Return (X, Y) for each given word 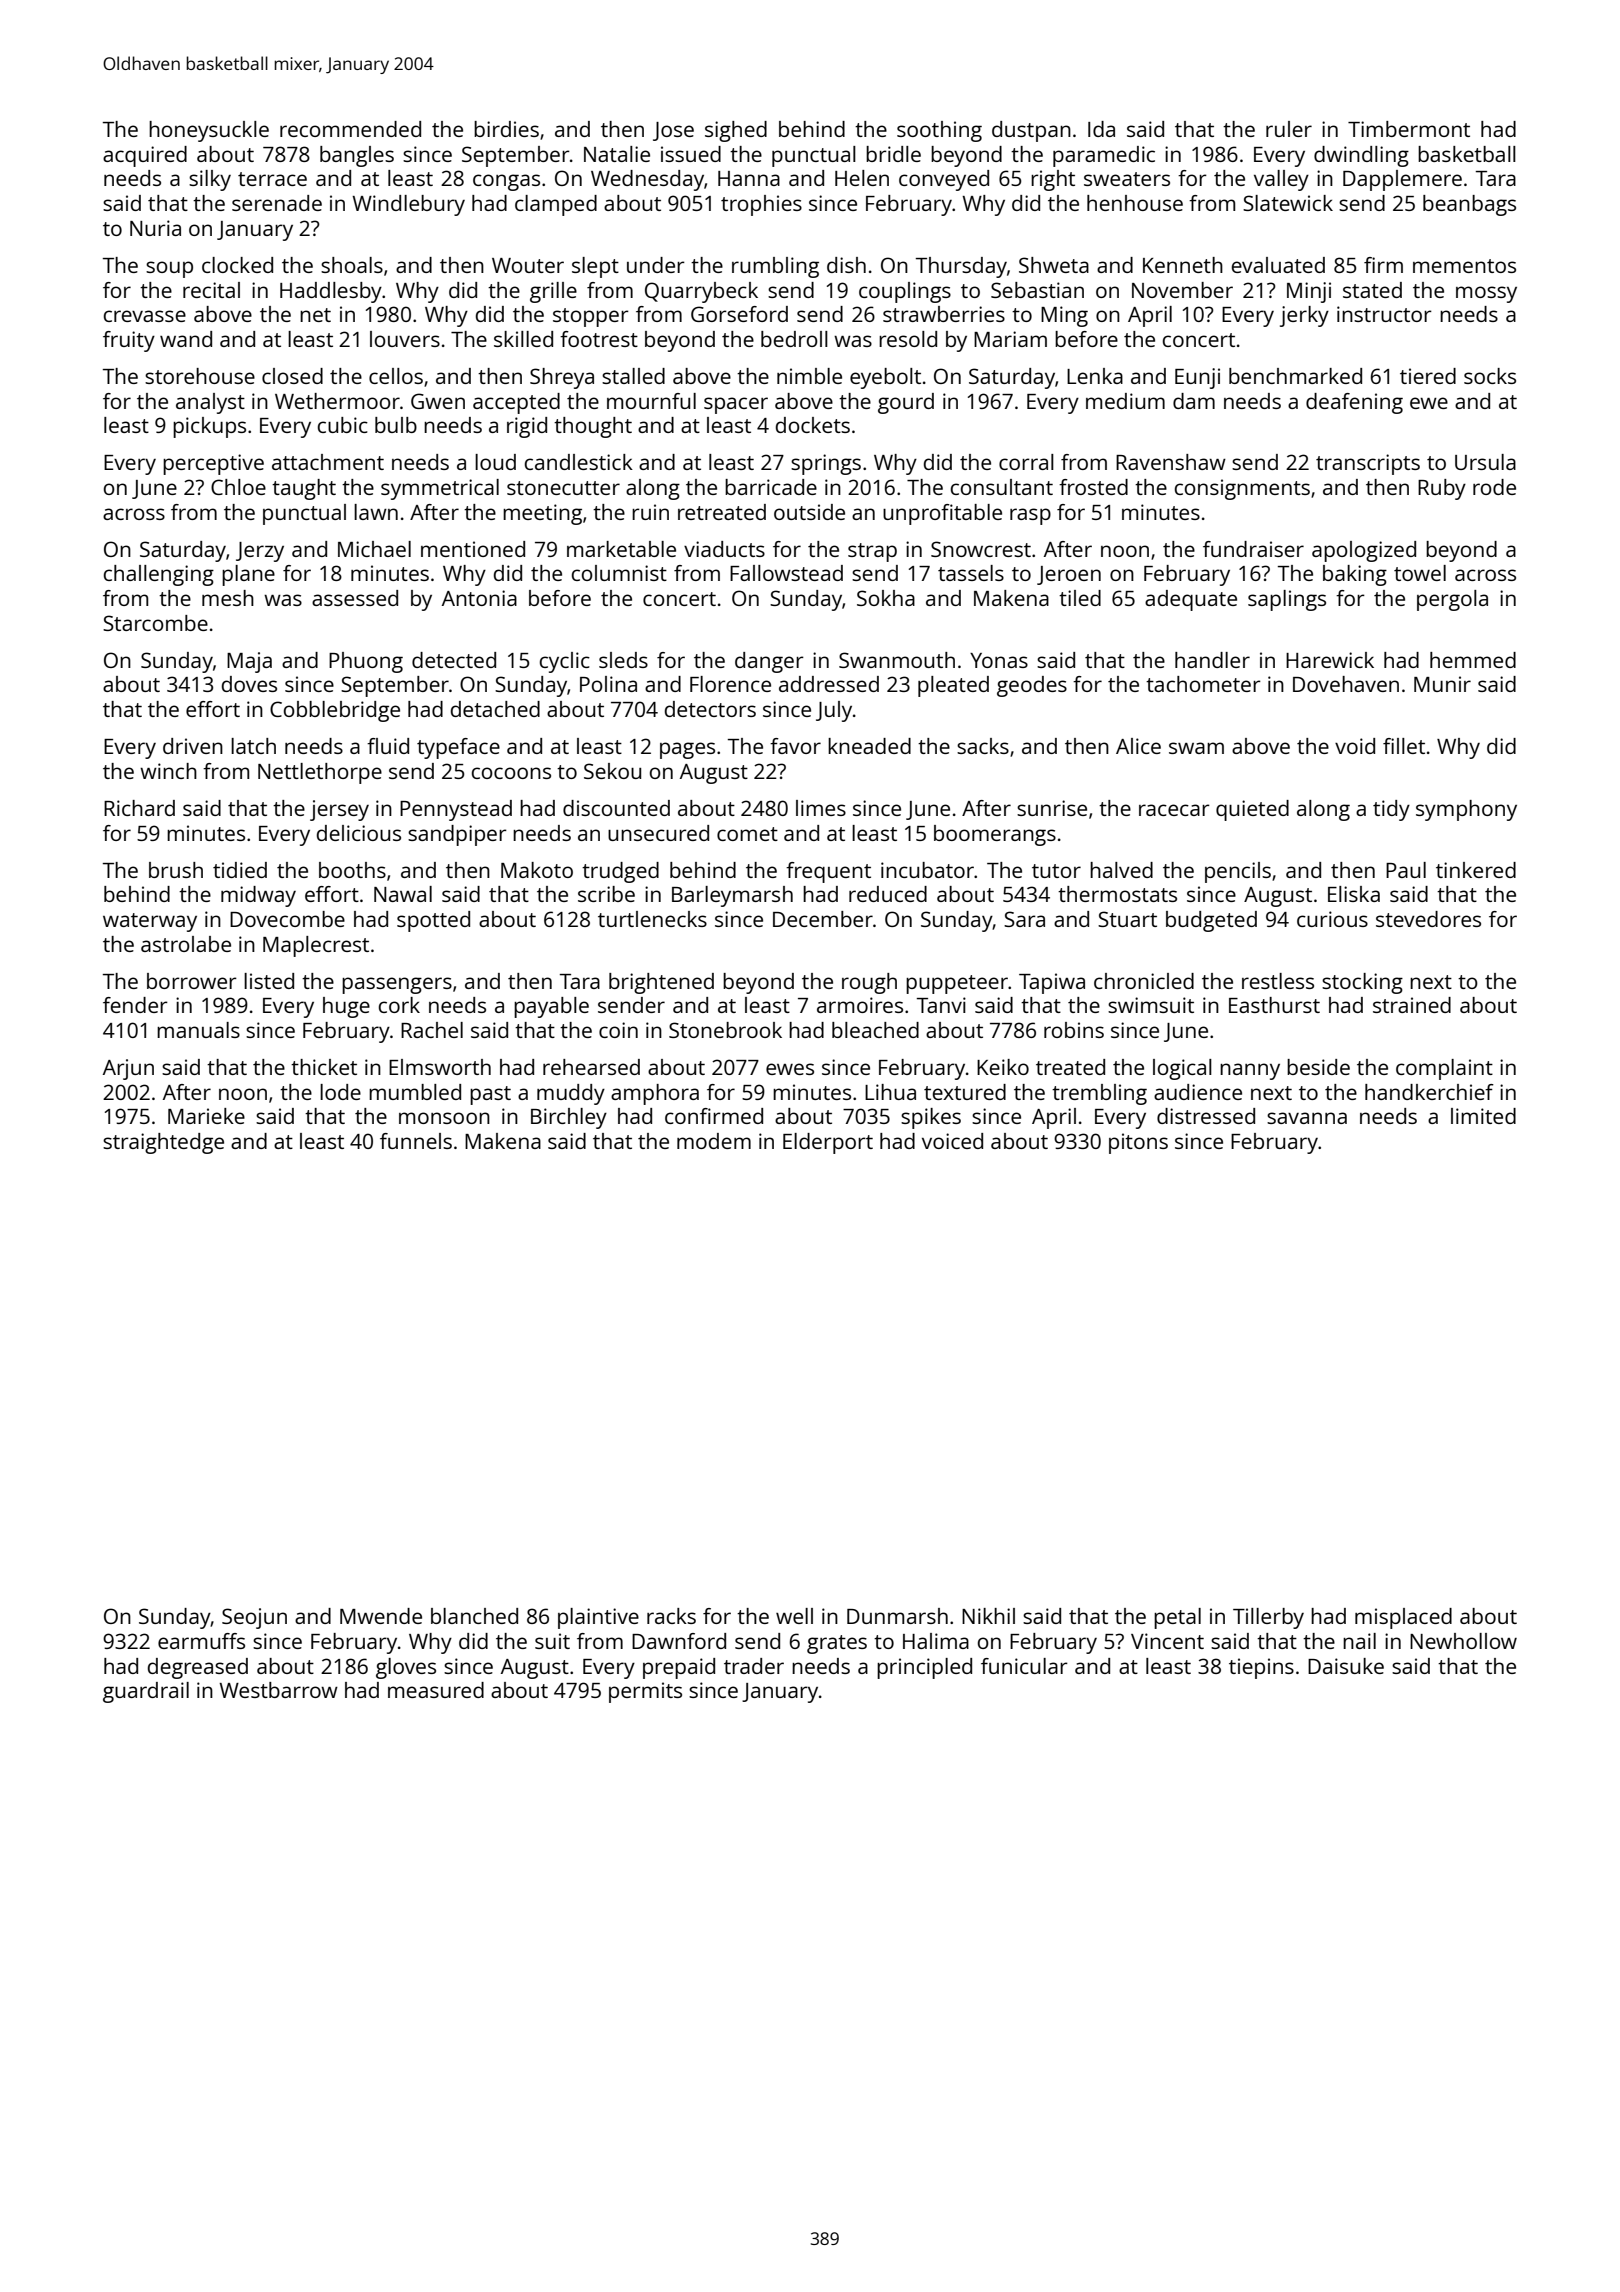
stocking (1362, 983)
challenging (159, 575)
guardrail (146, 1692)
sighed (736, 131)
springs (826, 464)
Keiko (1003, 1067)
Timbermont (1409, 129)
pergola (1452, 600)
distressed (1206, 1116)
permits (645, 1692)
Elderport (828, 1143)
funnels (416, 1141)
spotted (433, 921)
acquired (145, 156)
